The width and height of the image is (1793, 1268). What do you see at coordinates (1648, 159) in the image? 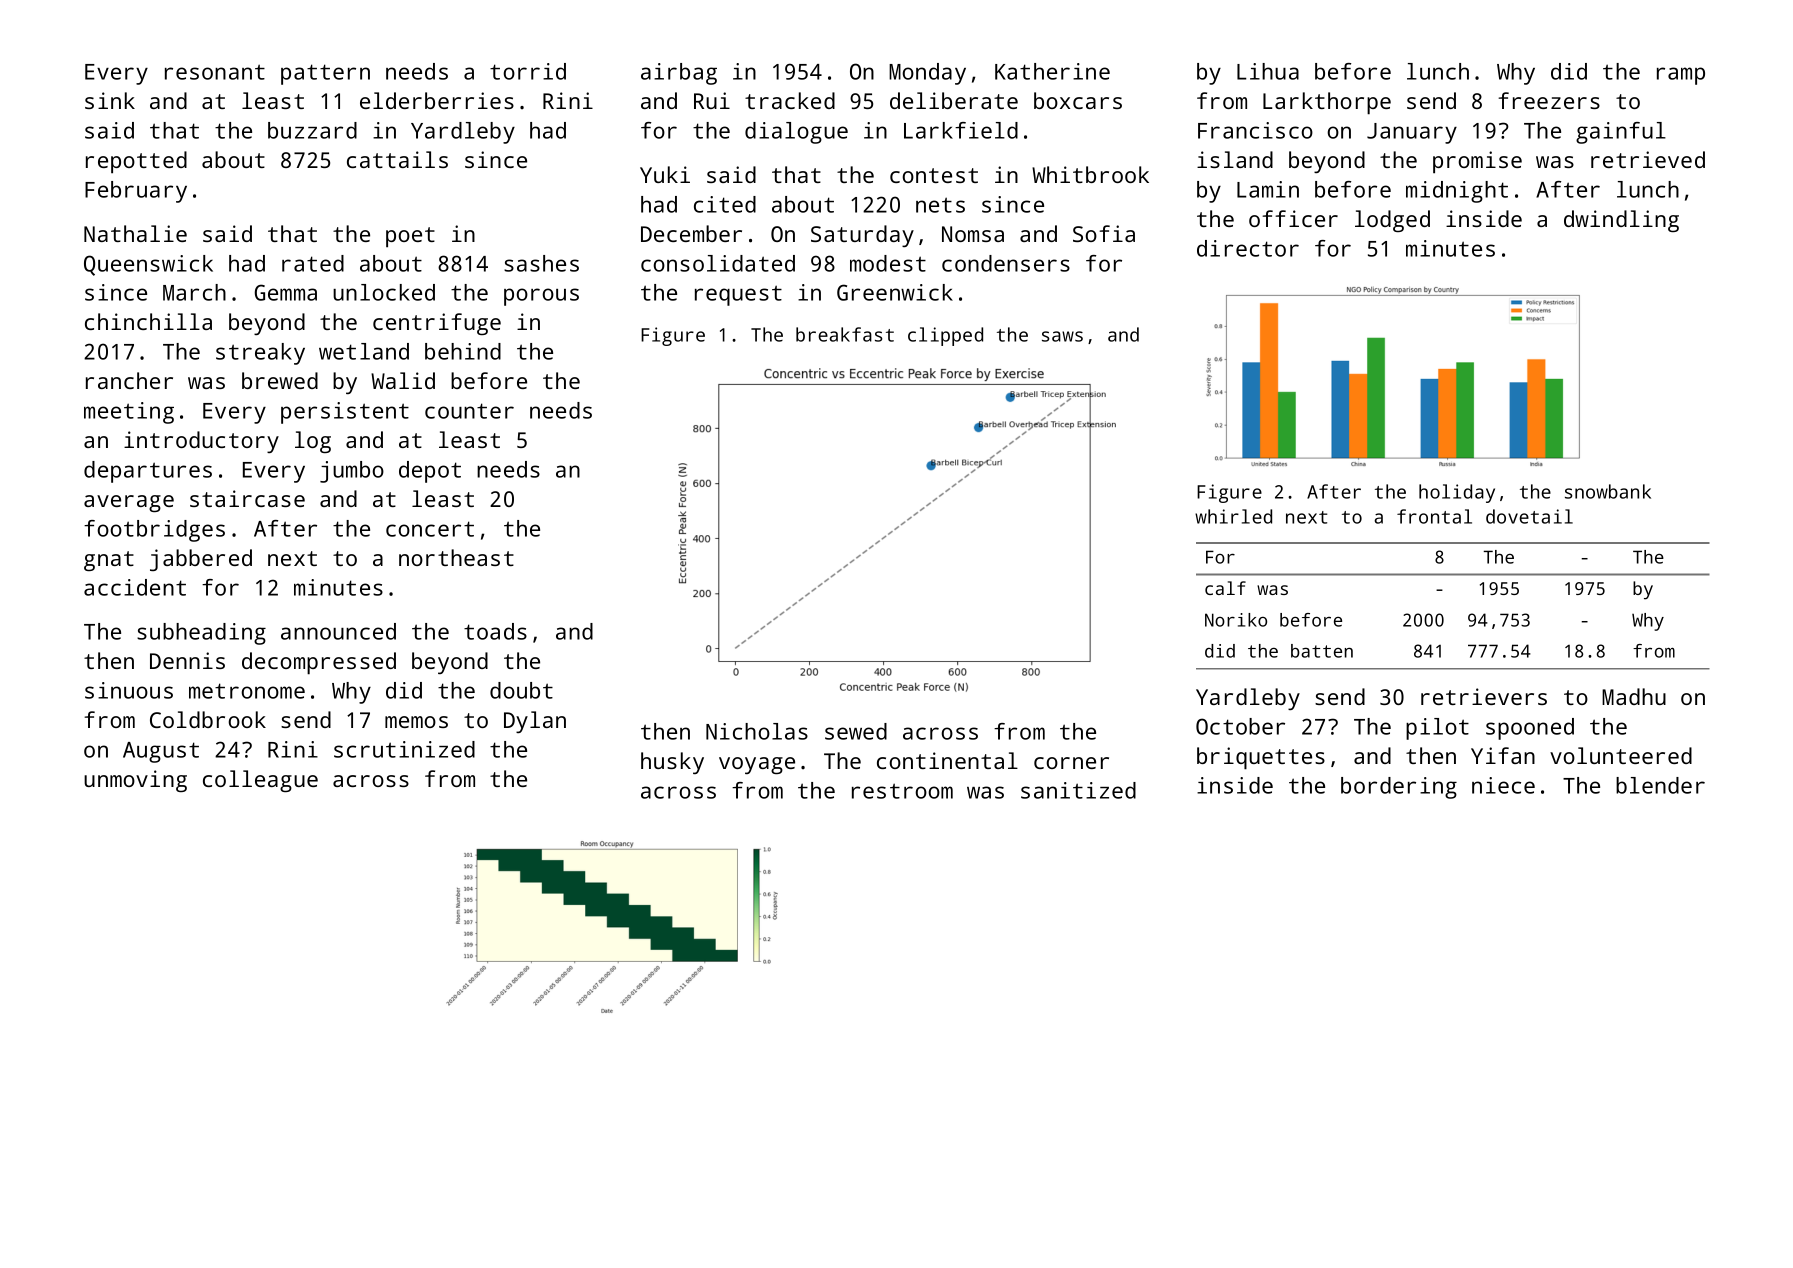
I see `retrieved` at bounding box center [1648, 159].
